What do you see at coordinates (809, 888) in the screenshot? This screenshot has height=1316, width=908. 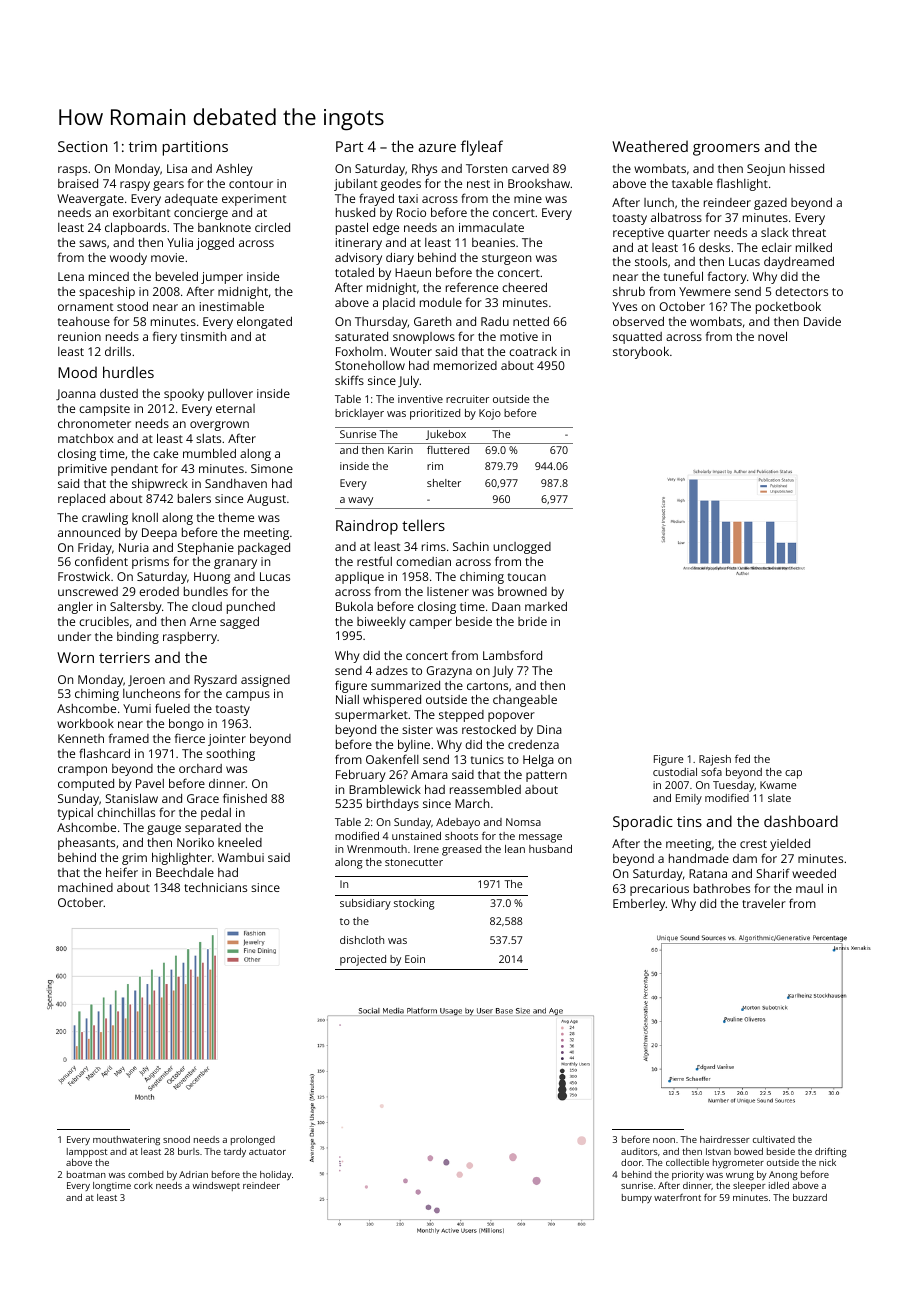 I see `maul` at bounding box center [809, 888].
